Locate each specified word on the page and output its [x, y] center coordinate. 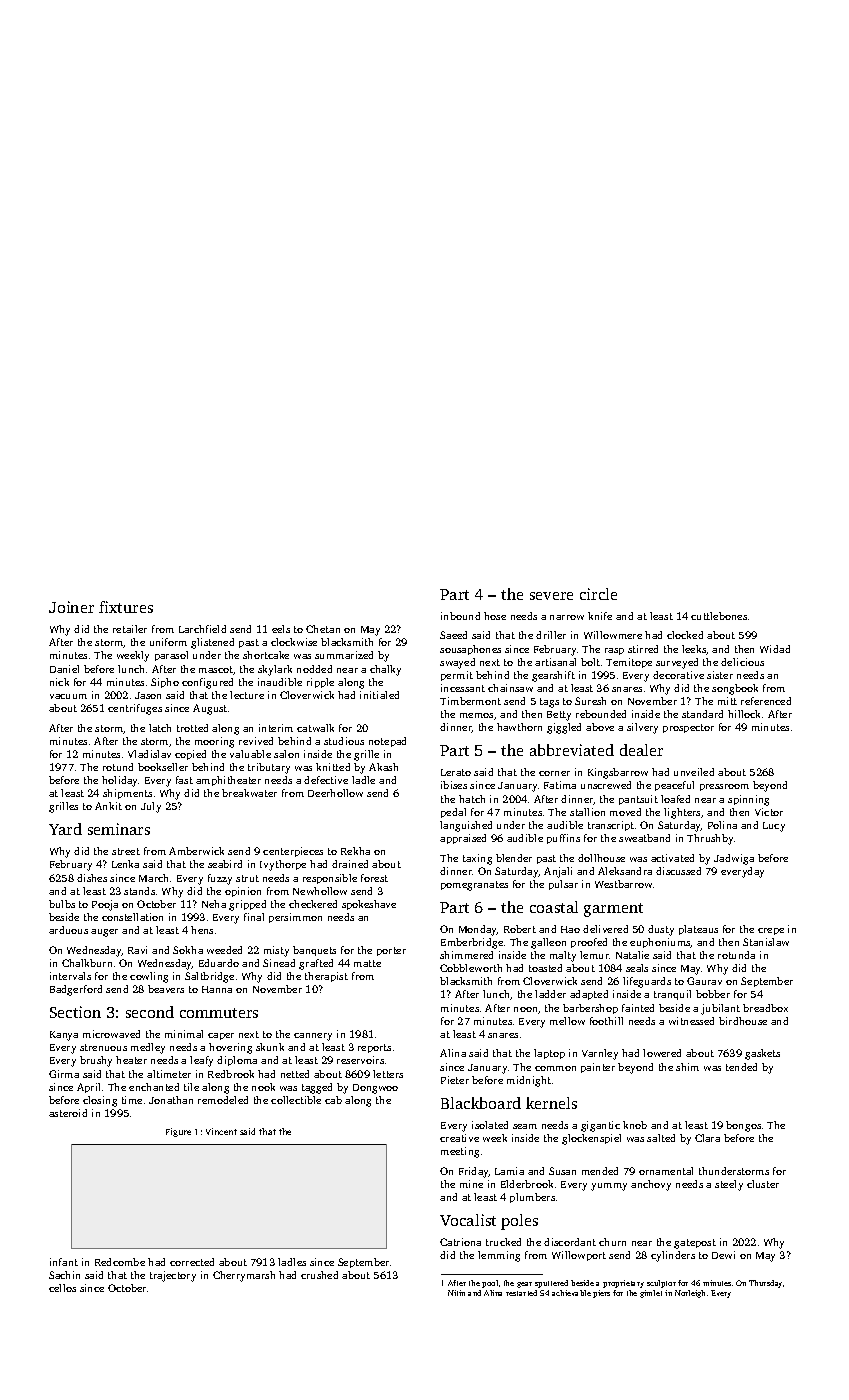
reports [374, 1048]
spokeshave [369, 905]
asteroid [68, 1113]
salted [661, 1138]
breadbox [765, 1008]
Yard [65, 829]
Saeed [453, 635]
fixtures [126, 607]
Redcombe [120, 1262]
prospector [688, 728]
